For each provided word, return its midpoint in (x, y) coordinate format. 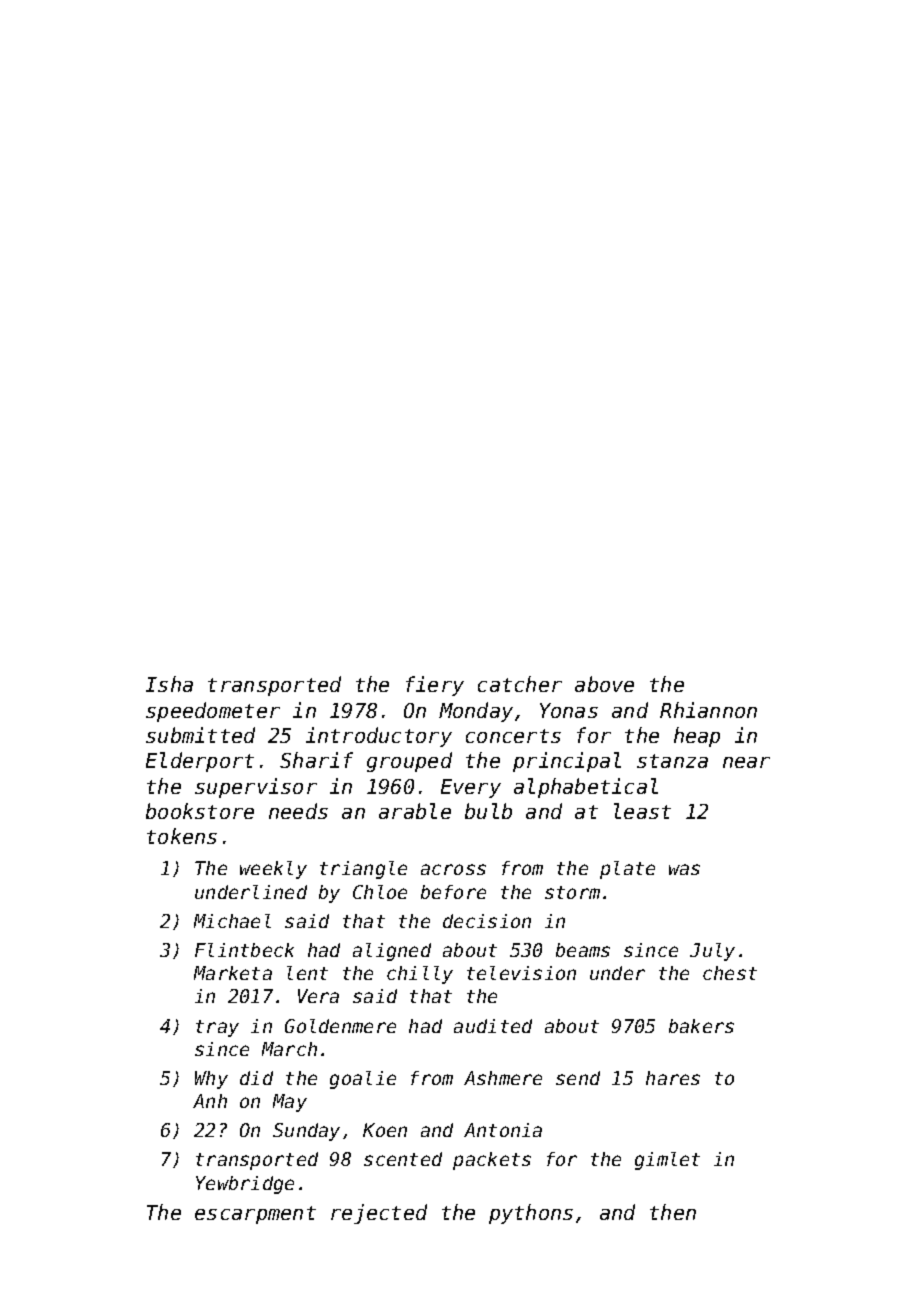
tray (217, 1028)
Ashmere (503, 1078)
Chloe (380, 892)
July (712, 952)
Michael (232, 921)
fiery (435, 686)
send (578, 1078)
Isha (169, 684)
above (604, 684)
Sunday (306, 1132)
